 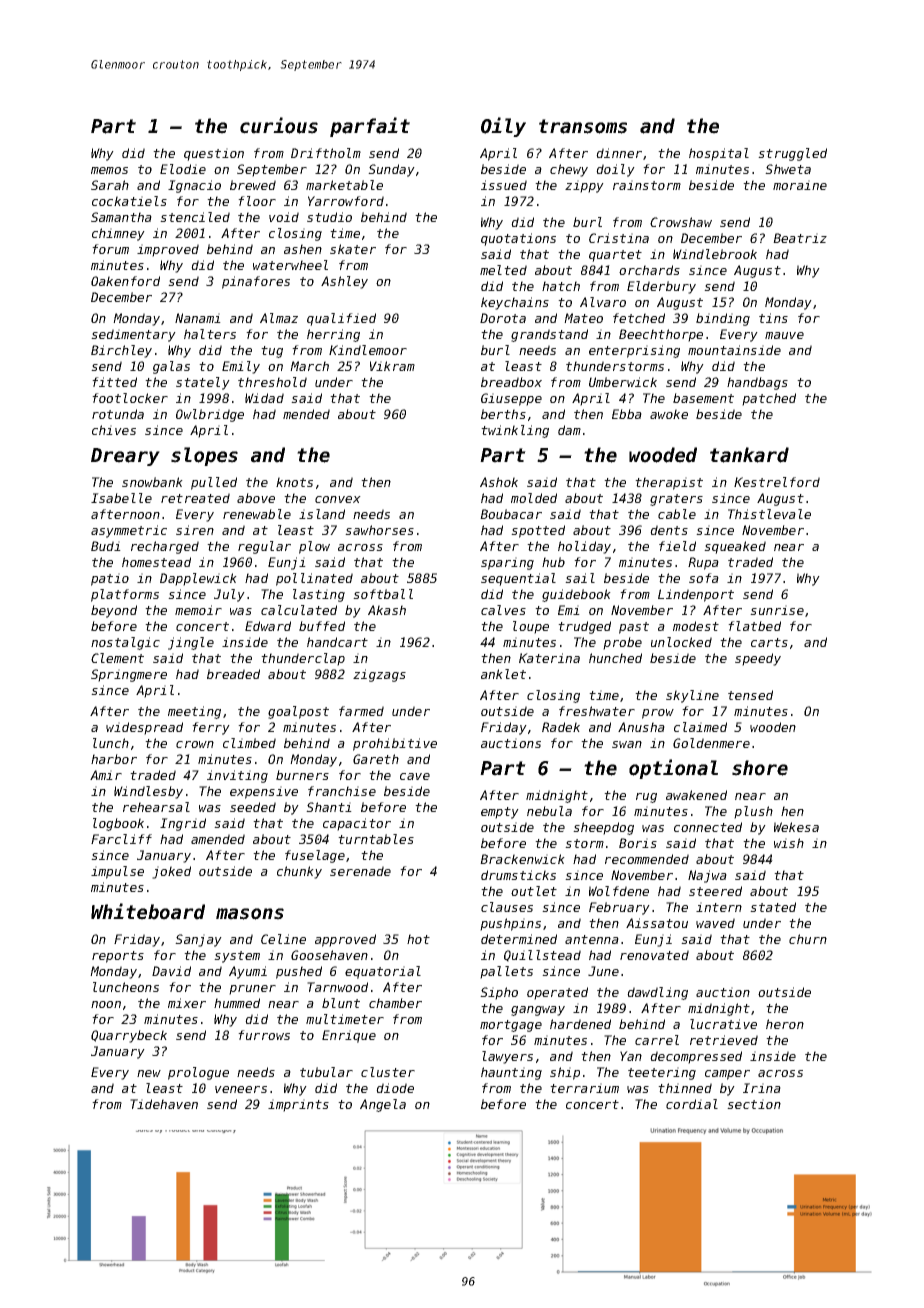 I want to click on transoms, so click(x=583, y=126).
